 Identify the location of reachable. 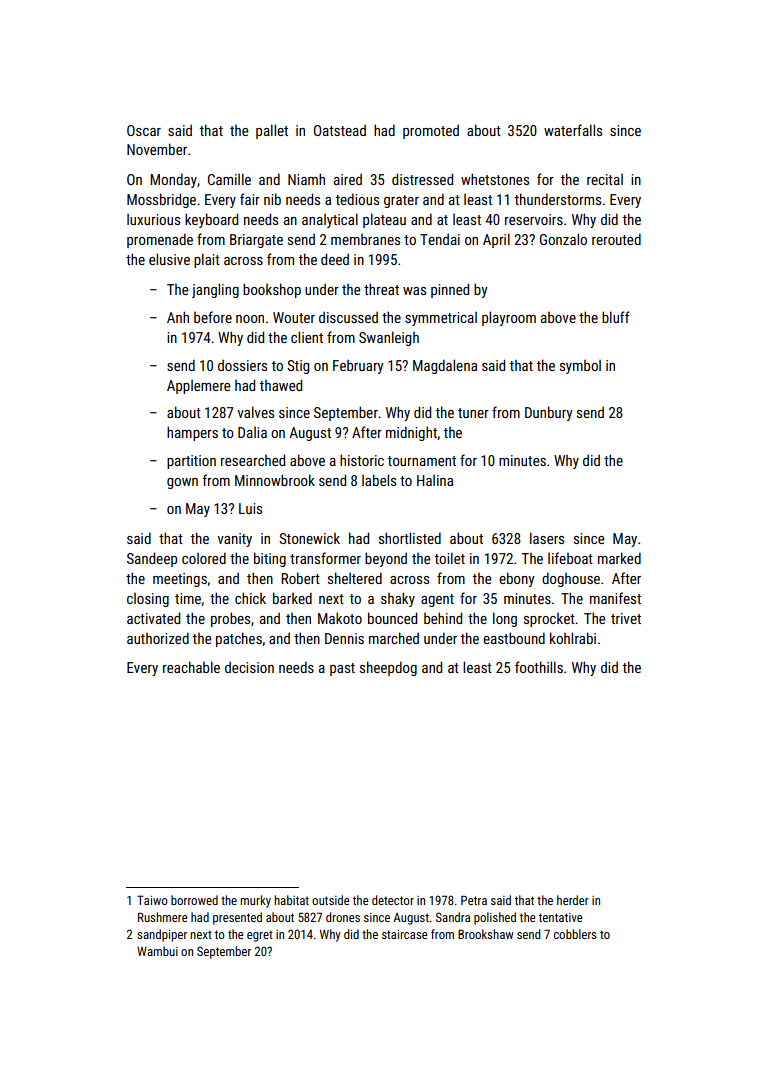
(191, 667).
